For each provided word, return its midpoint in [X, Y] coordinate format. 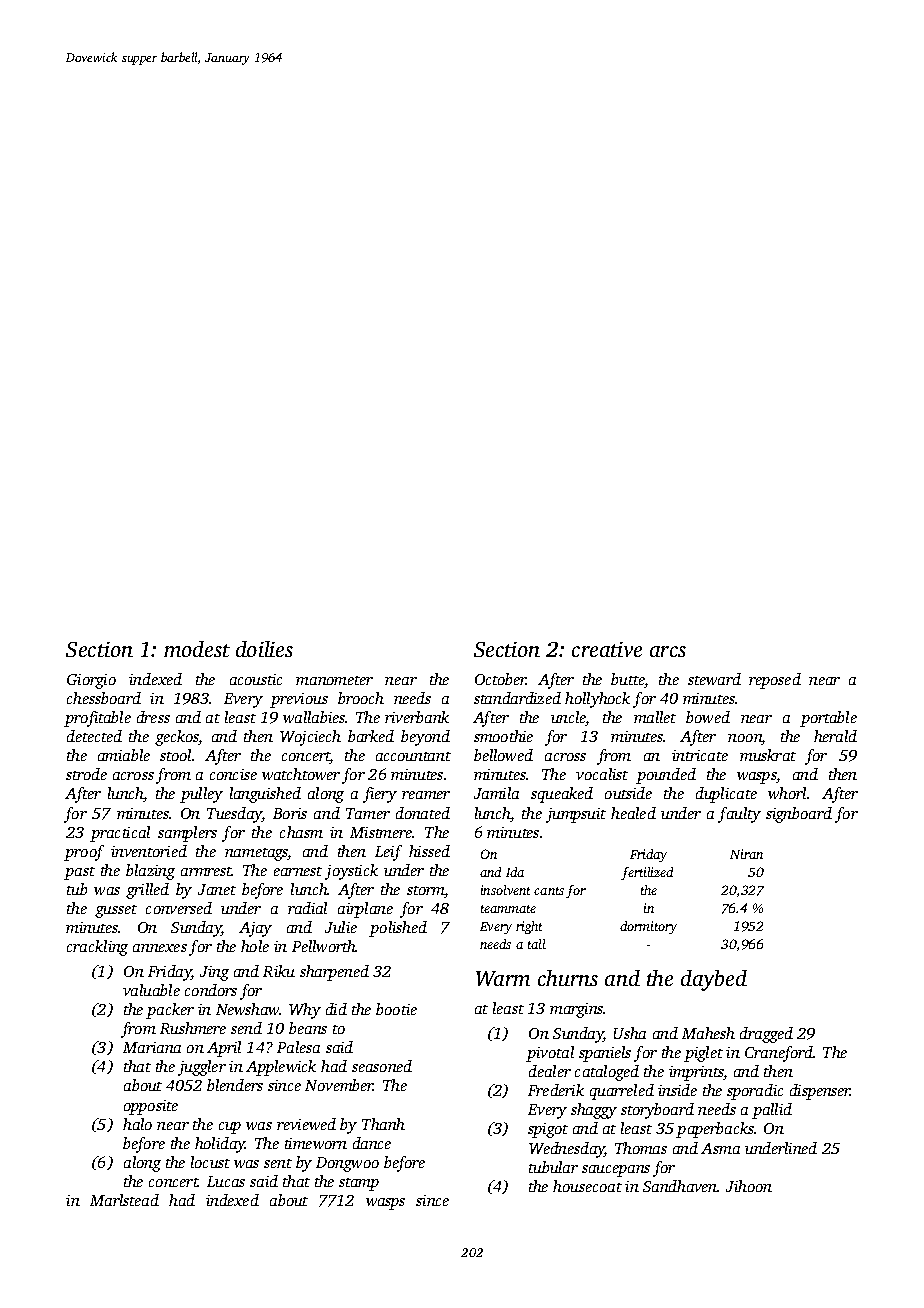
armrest [206, 871]
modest [197, 649]
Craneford [779, 1054]
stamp [359, 1184]
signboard [799, 815]
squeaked [562, 795]
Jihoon [749, 1186]
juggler [202, 1068]
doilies [264, 649]
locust [210, 1162]
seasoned [382, 1066]
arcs [668, 651]
